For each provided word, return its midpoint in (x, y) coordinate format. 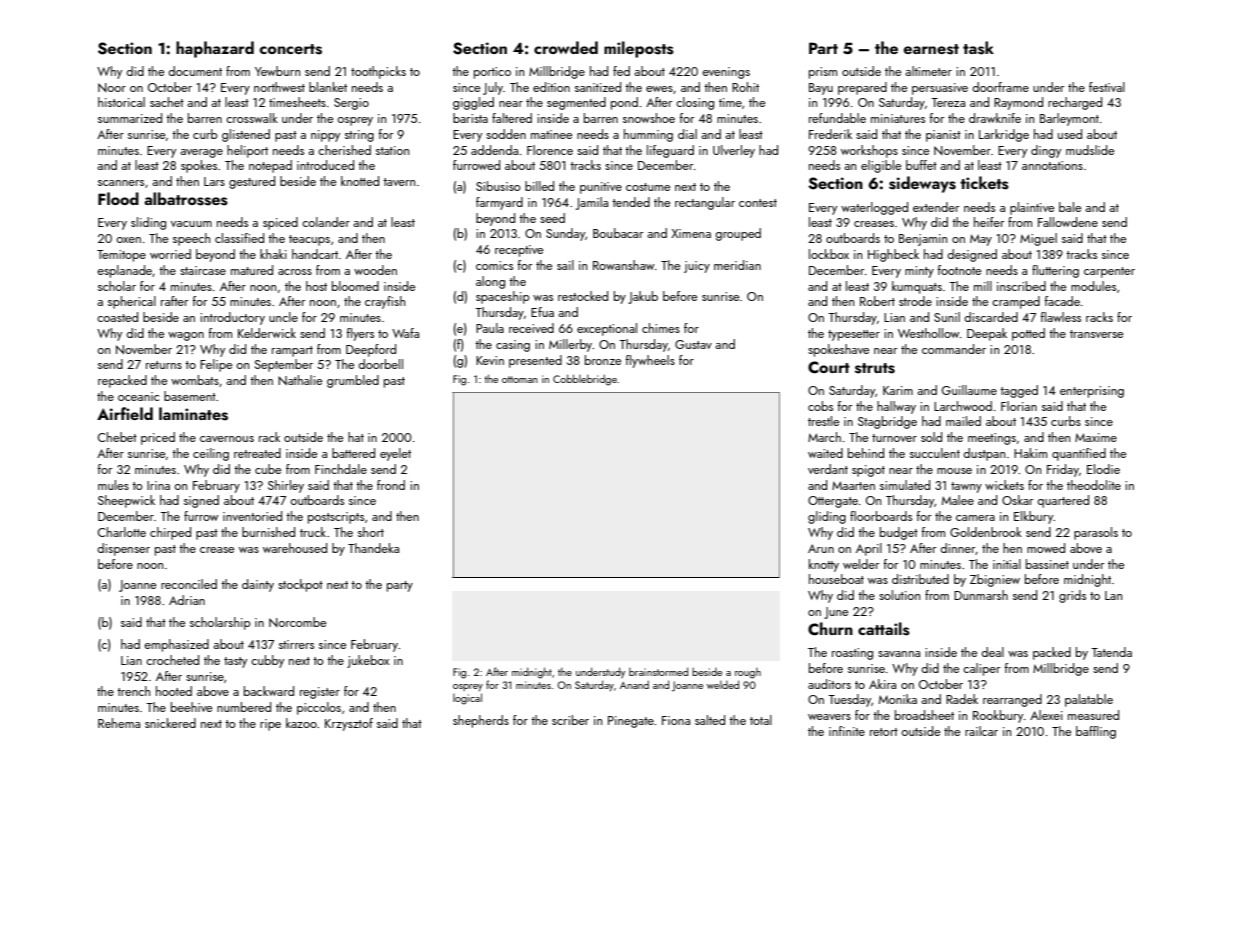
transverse (1096, 334)
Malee (958, 500)
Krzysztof (349, 724)
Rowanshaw (623, 265)
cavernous (227, 439)
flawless (1061, 317)
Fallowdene (1068, 222)
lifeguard (670, 151)
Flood (118, 198)
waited (825, 453)
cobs (820, 406)
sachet (167, 102)
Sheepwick (126, 501)
